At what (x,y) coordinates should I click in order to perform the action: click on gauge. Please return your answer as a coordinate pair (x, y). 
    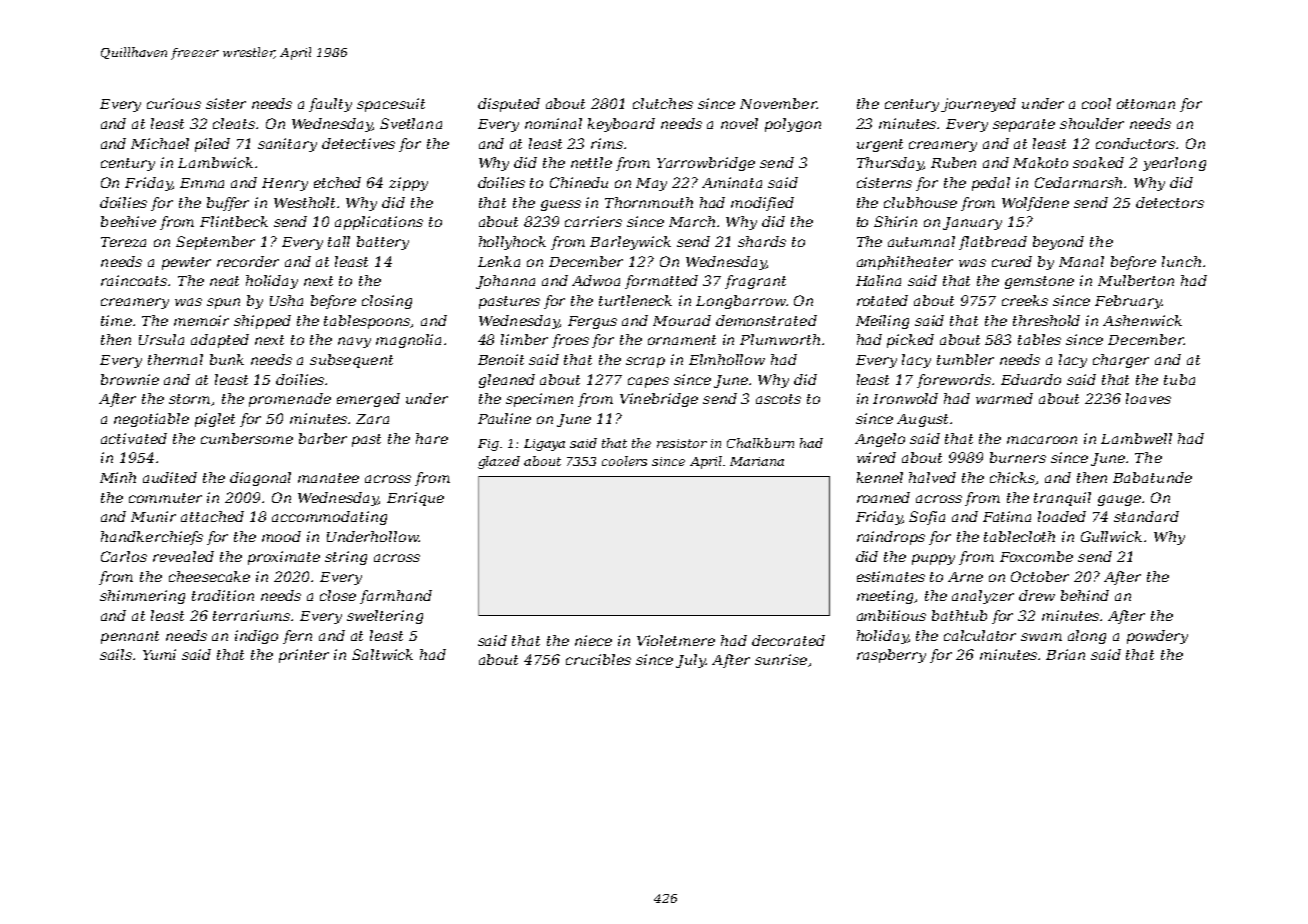
    Looking at the image, I should click on (1119, 500).
